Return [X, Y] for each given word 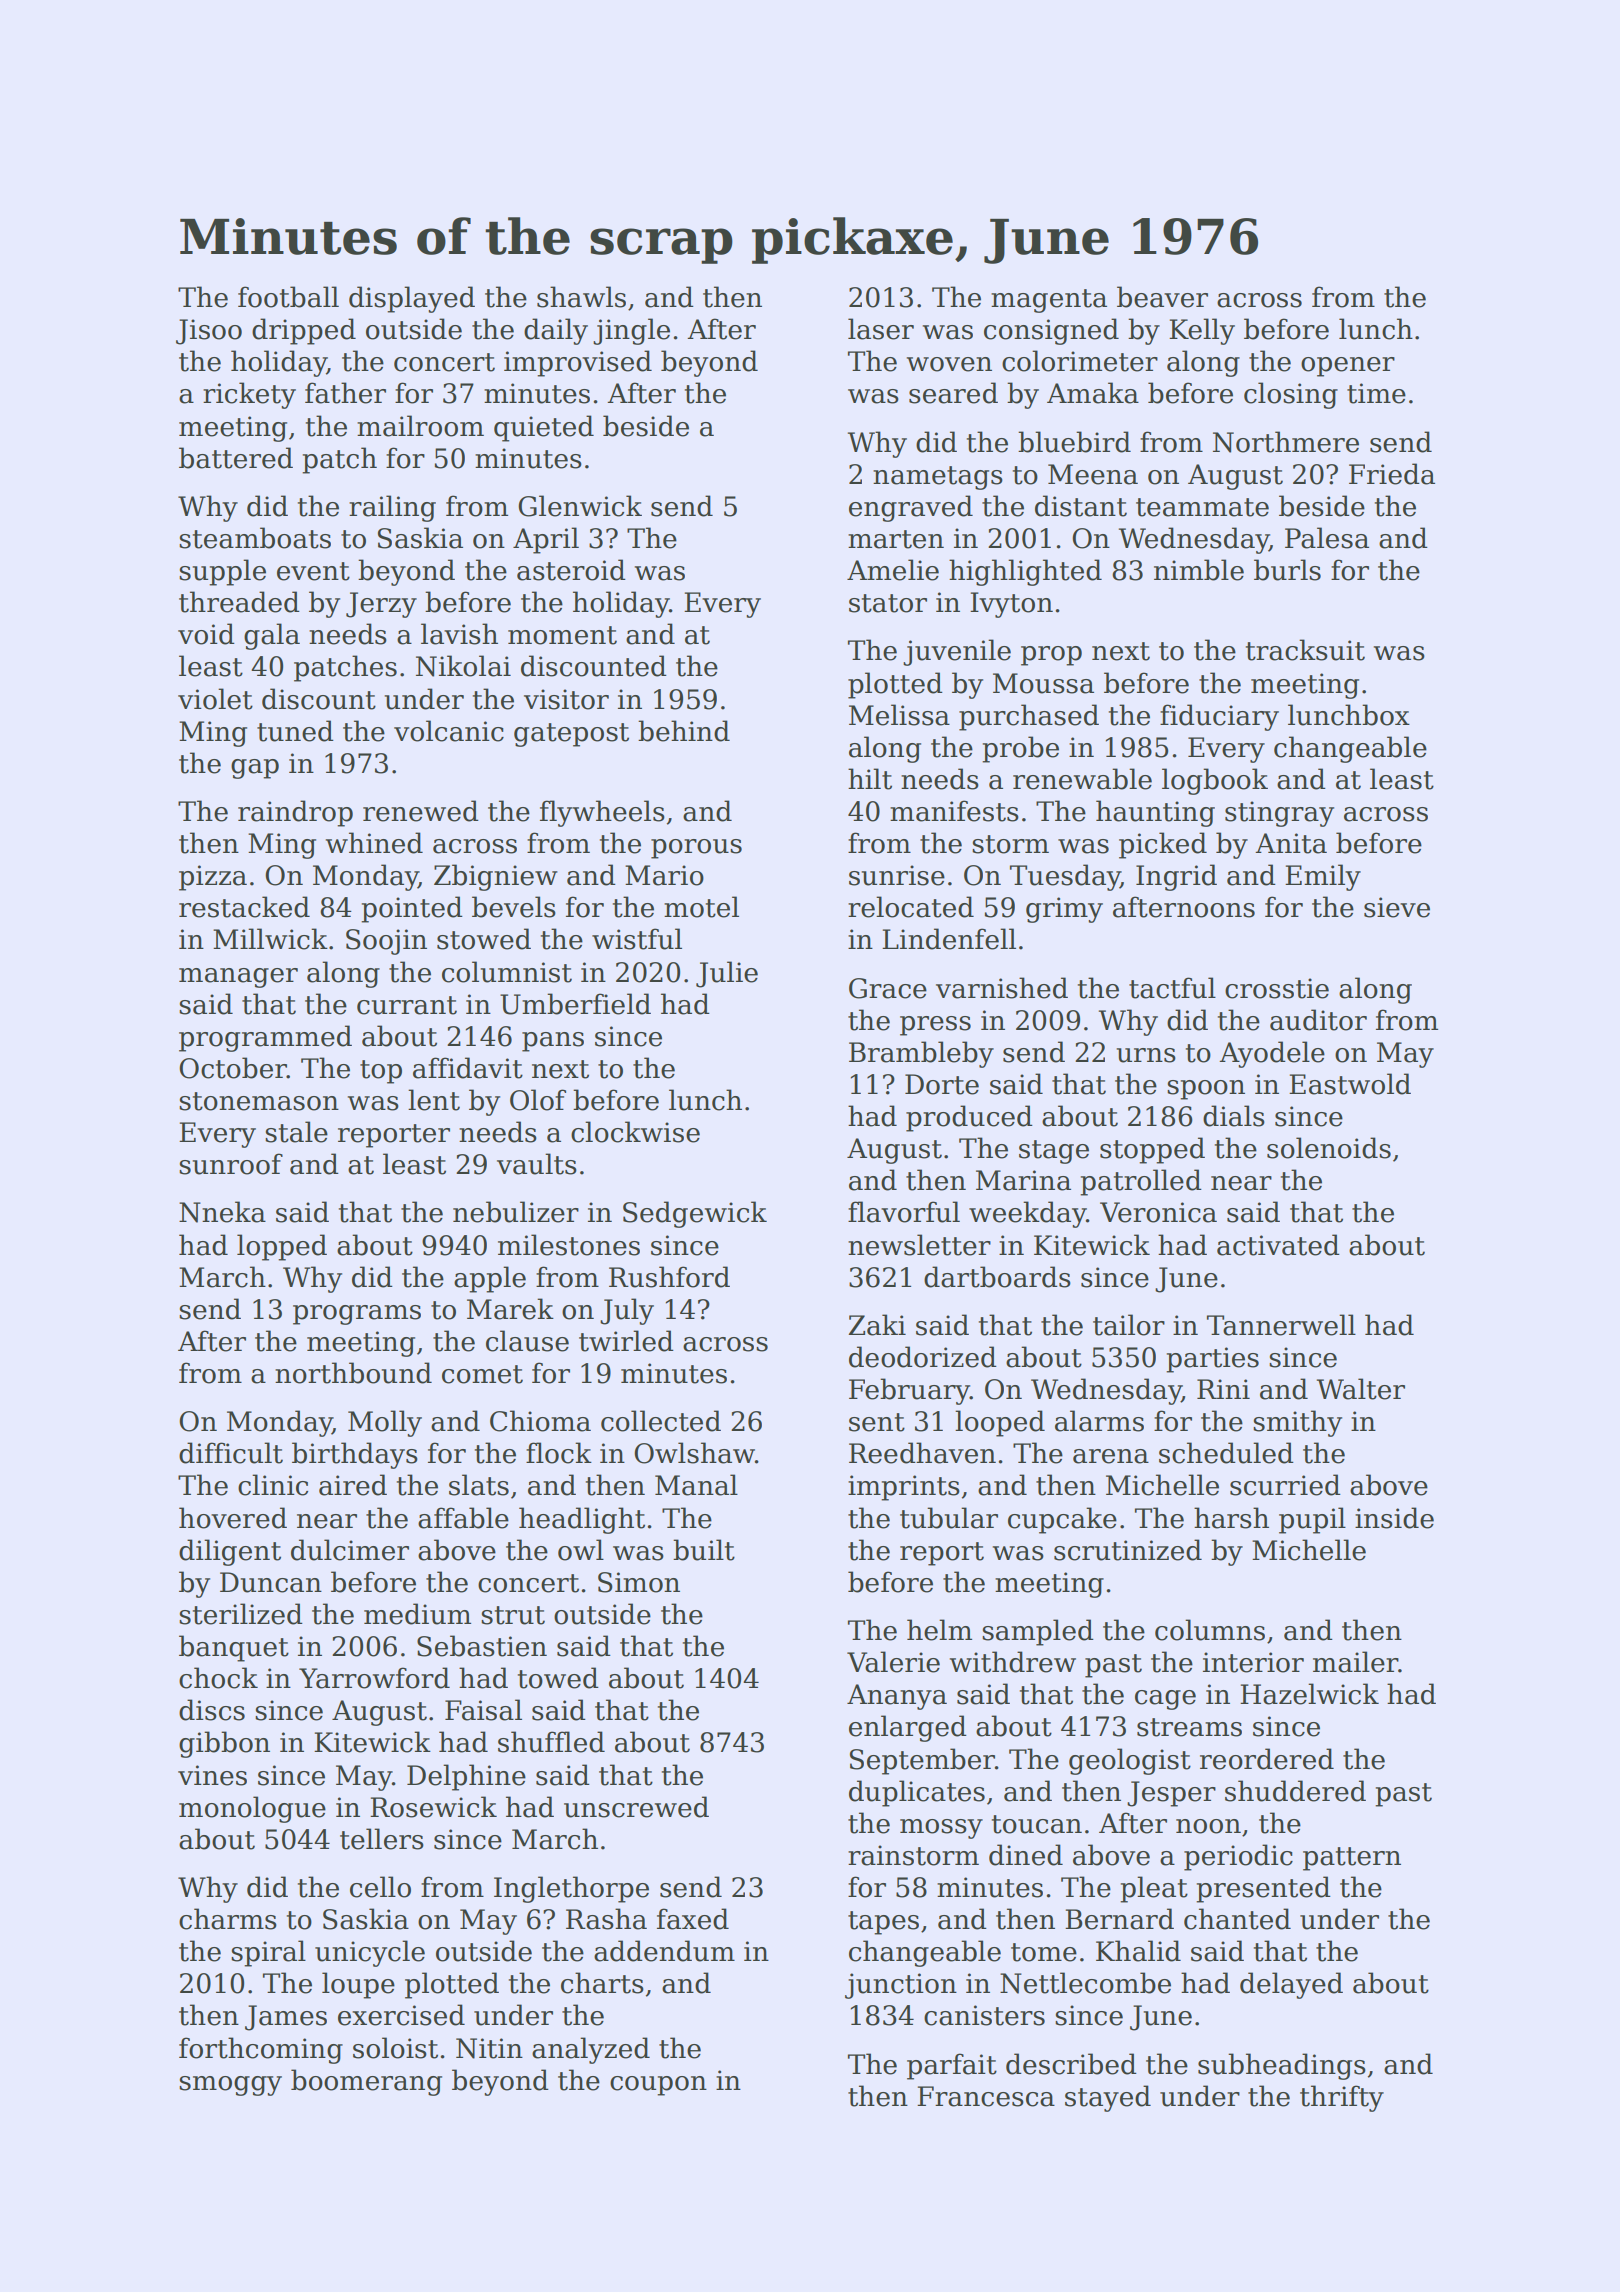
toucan [1037, 1824]
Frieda [1392, 474]
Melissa [899, 715]
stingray [1279, 814]
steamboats [255, 538]
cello [380, 1887]
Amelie [893, 570]
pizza [213, 878]
